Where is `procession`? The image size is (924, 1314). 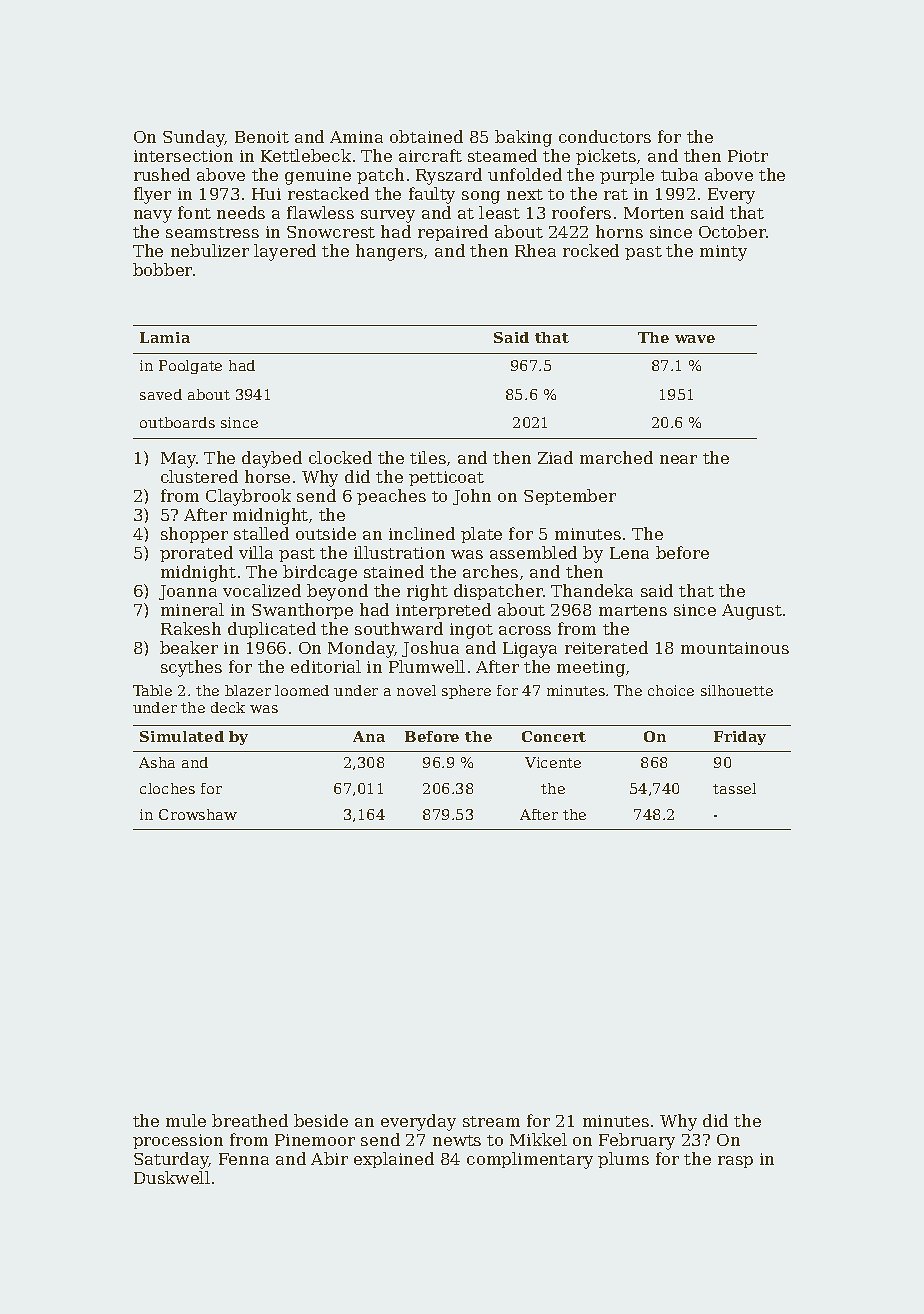
procession is located at coordinates (178, 1141).
